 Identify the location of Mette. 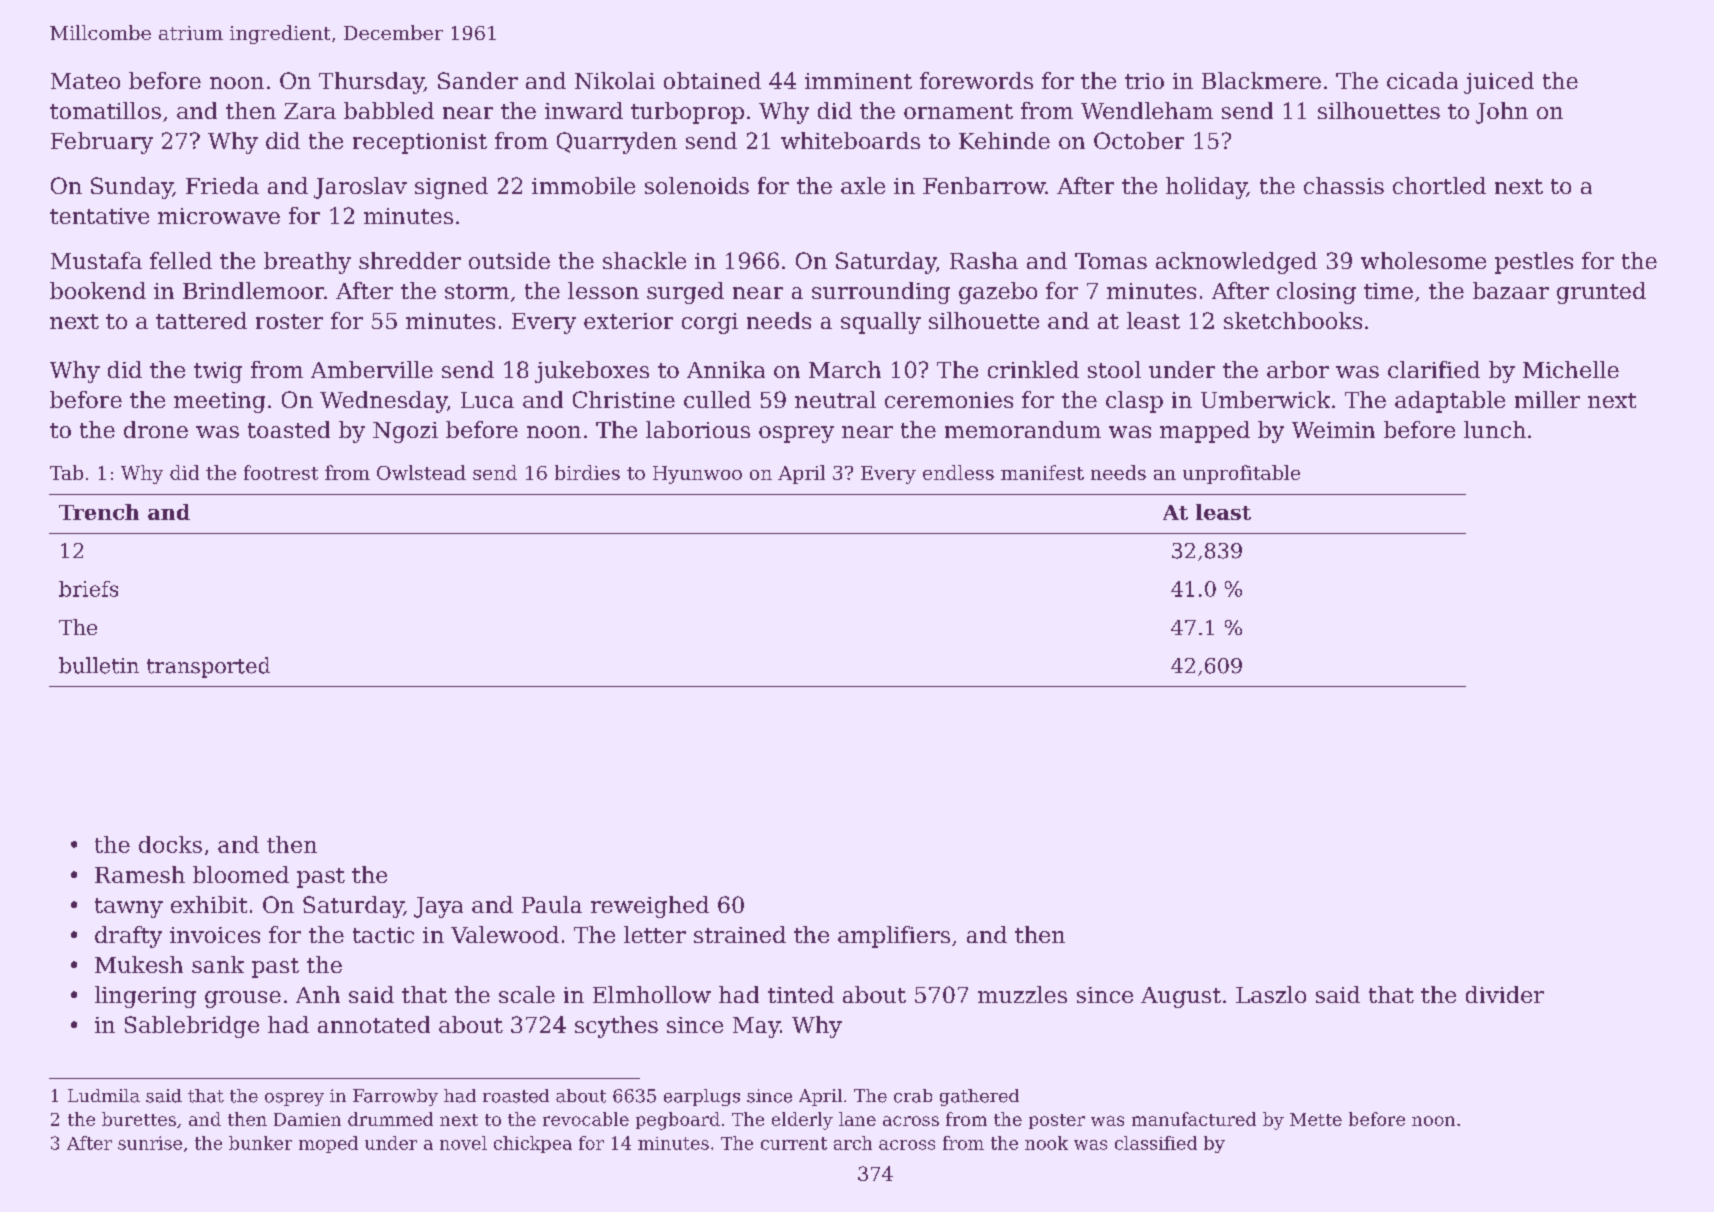
(1316, 1119).
